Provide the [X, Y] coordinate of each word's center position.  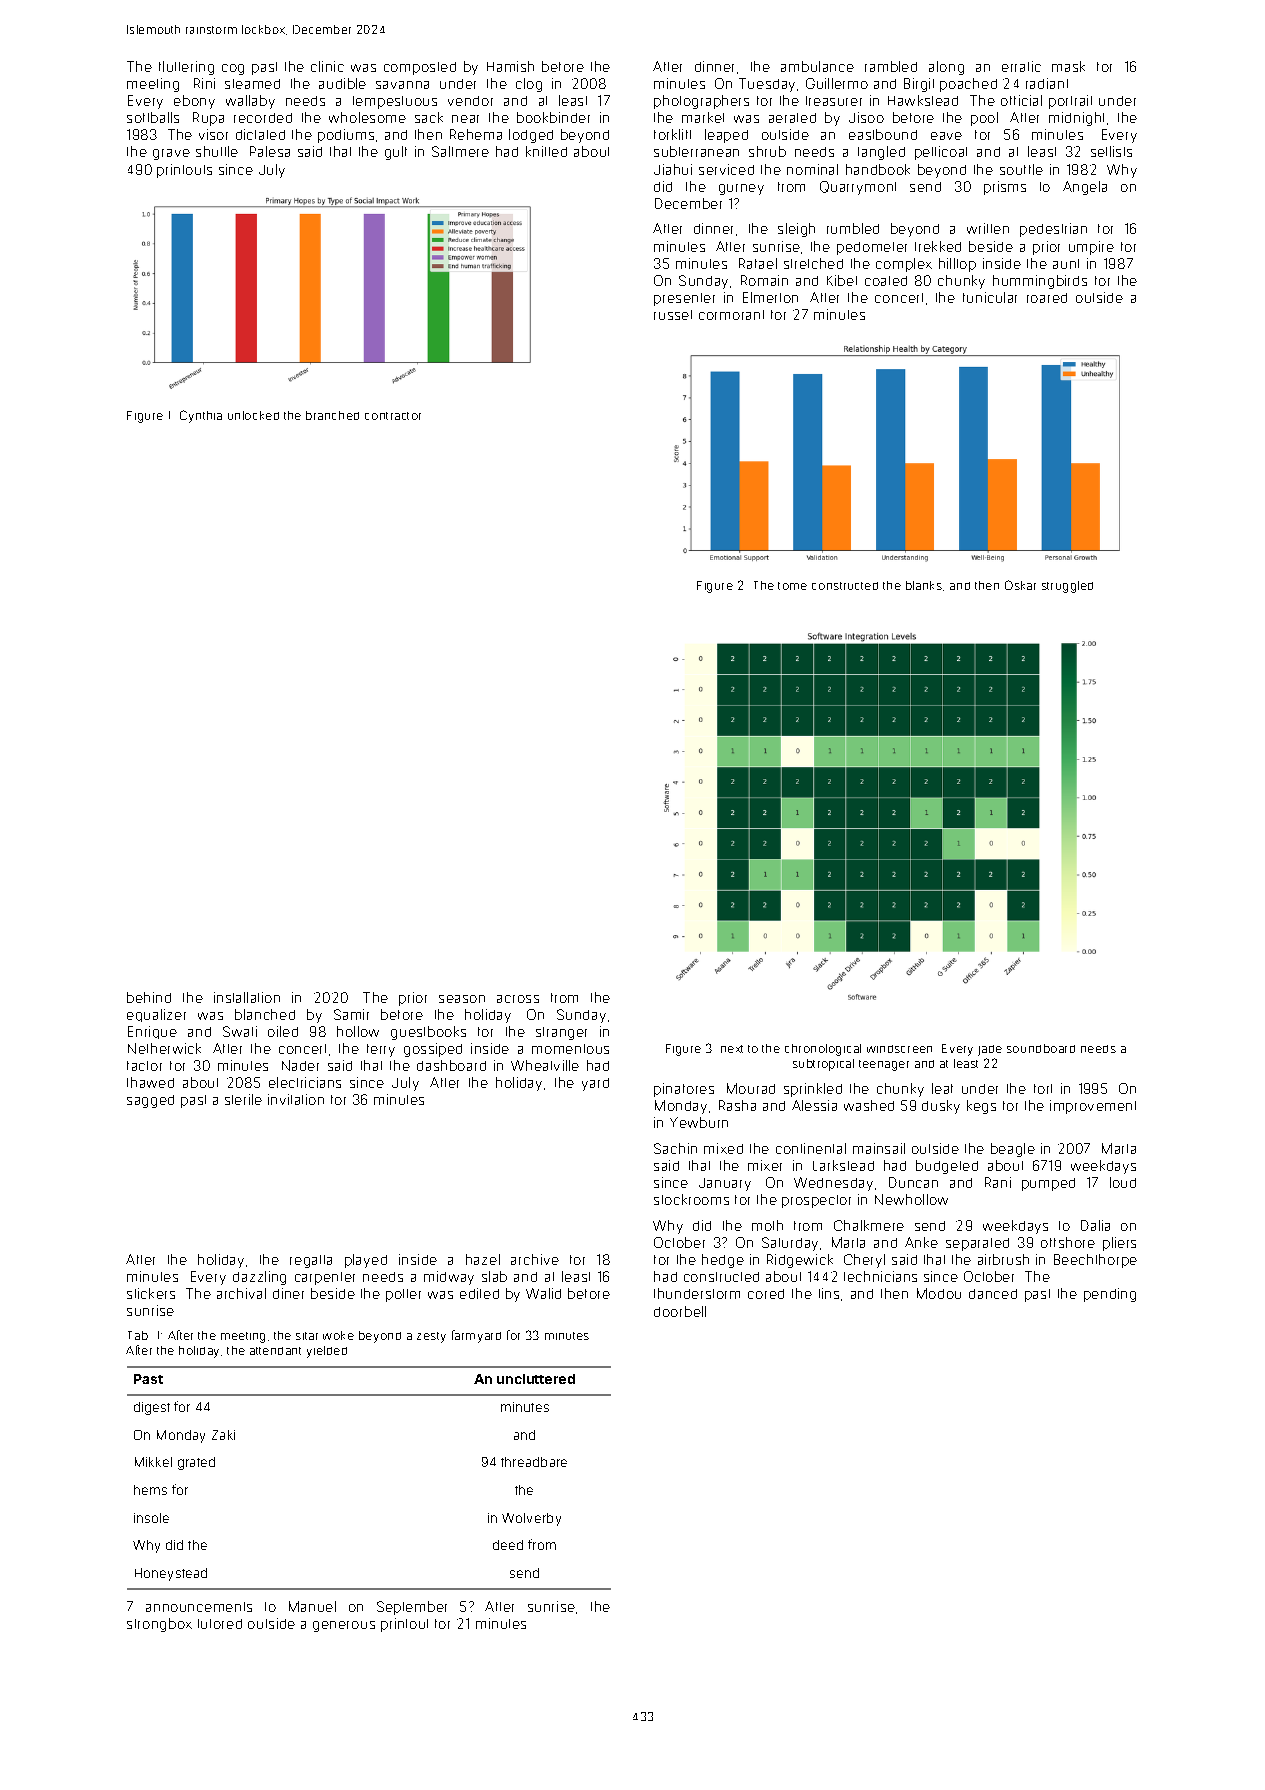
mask [1068, 66]
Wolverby [531, 1519]
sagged [150, 1101]
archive [535, 1259]
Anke [921, 1242]
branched [332, 415]
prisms [1005, 188]
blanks [924, 585]
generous [344, 1626]
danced [993, 1294]
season [462, 999]
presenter [684, 299]
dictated [260, 134]
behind [149, 997]
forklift [672, 134]
